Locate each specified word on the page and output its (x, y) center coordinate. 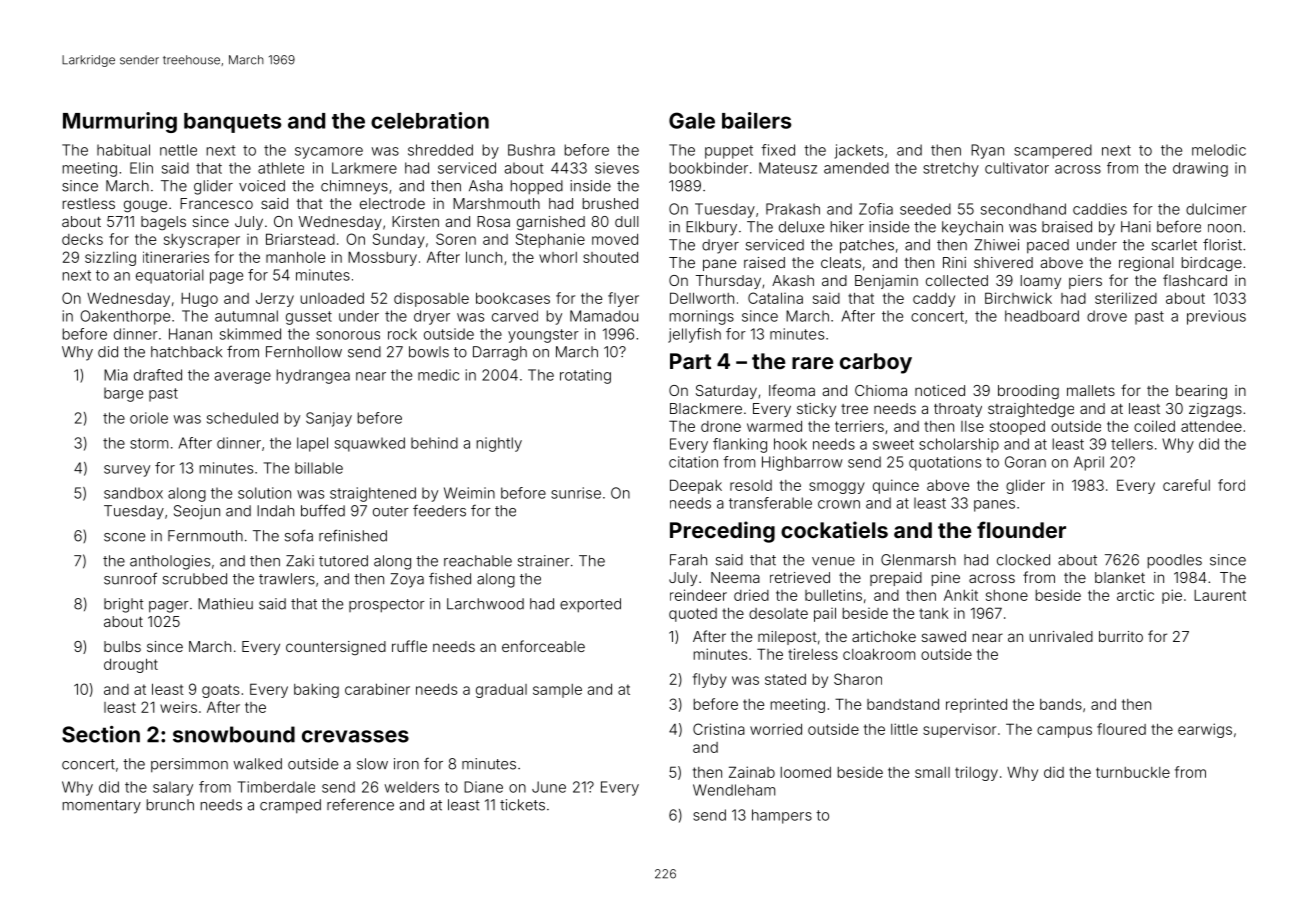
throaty (958, 410)
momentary (102, 807)
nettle (178, 150)
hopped (537, 187)
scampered (1053, 151)
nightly (499, 444)
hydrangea (313, 376)
